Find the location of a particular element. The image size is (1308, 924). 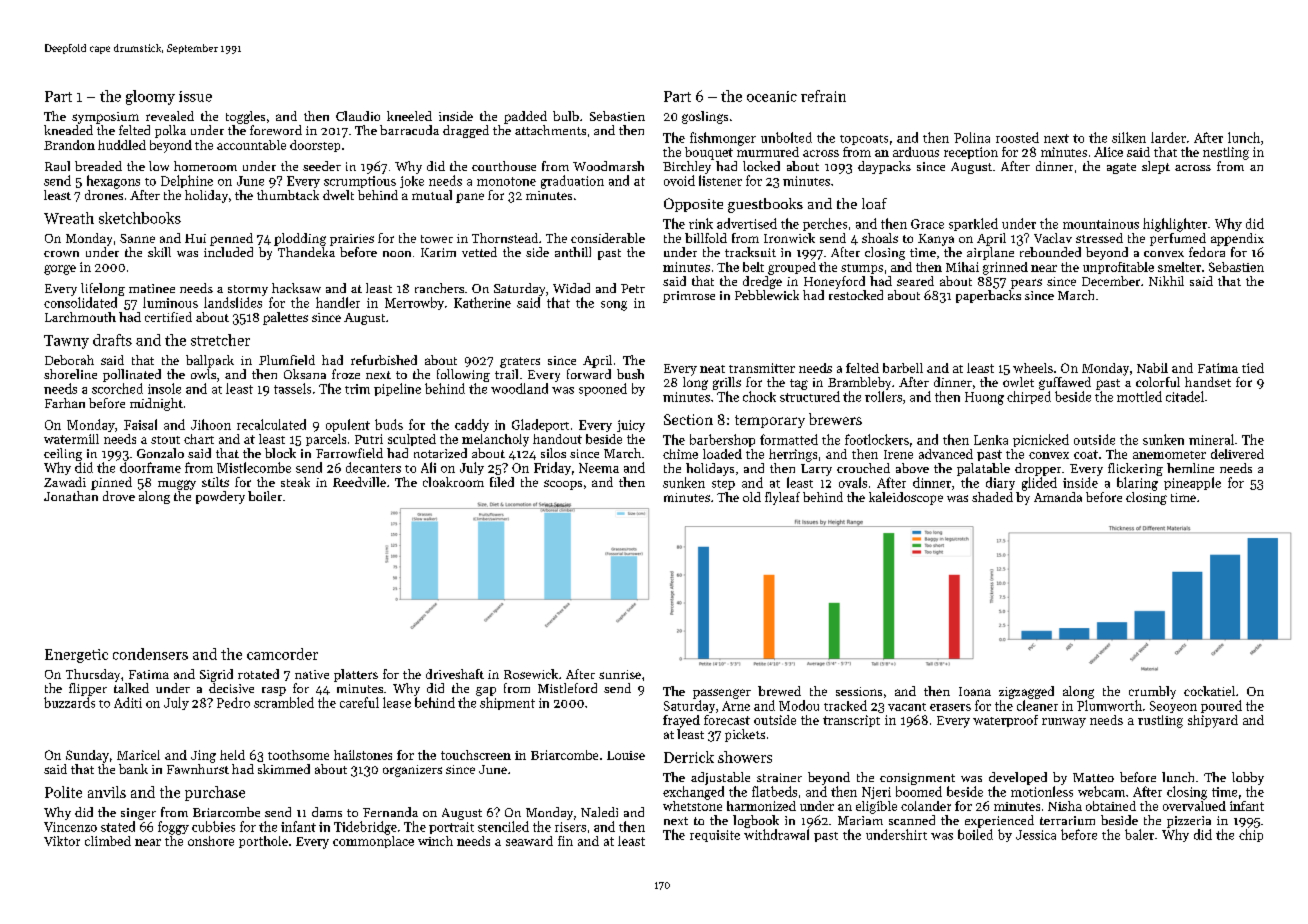

trail is located at coordinates (506, 374).
